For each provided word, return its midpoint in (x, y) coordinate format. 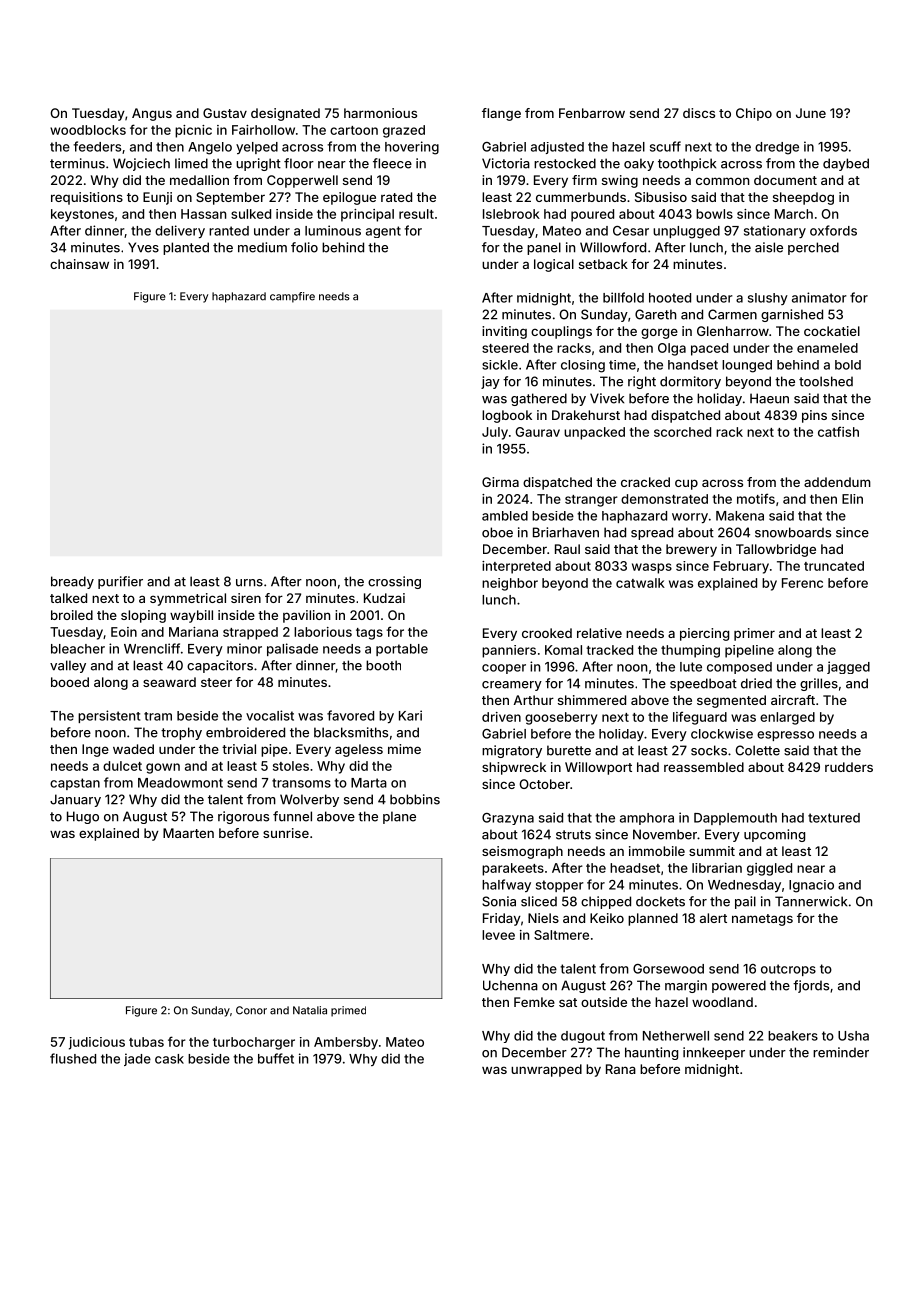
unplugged (686, 232)
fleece (392, 163)
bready (72, 582)
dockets (660, 901)
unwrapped (546, 1070)
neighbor (510, 584)
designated (285, 114)
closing (583, 366)
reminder (841, 1052)
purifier (120, 582)
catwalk (640, 583)
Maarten (188, 833)
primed (348, 1011)
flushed (73, 1058)
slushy (768, 299)
